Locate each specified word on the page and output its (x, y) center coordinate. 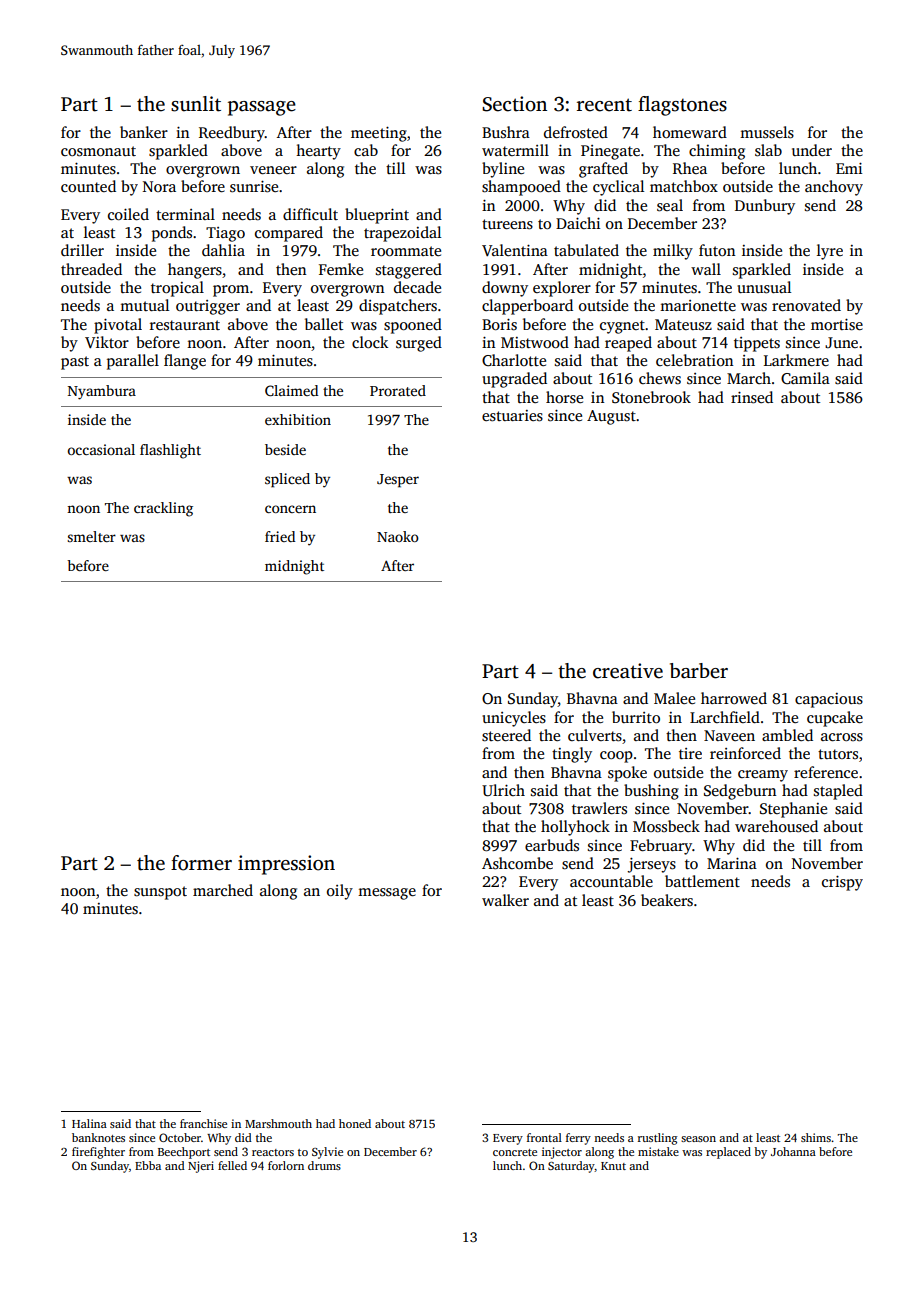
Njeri (201, 1167)
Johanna (793, 1151)
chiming (717, 152)
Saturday (571, 1167)
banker (144, 132)
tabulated (586, 250)
